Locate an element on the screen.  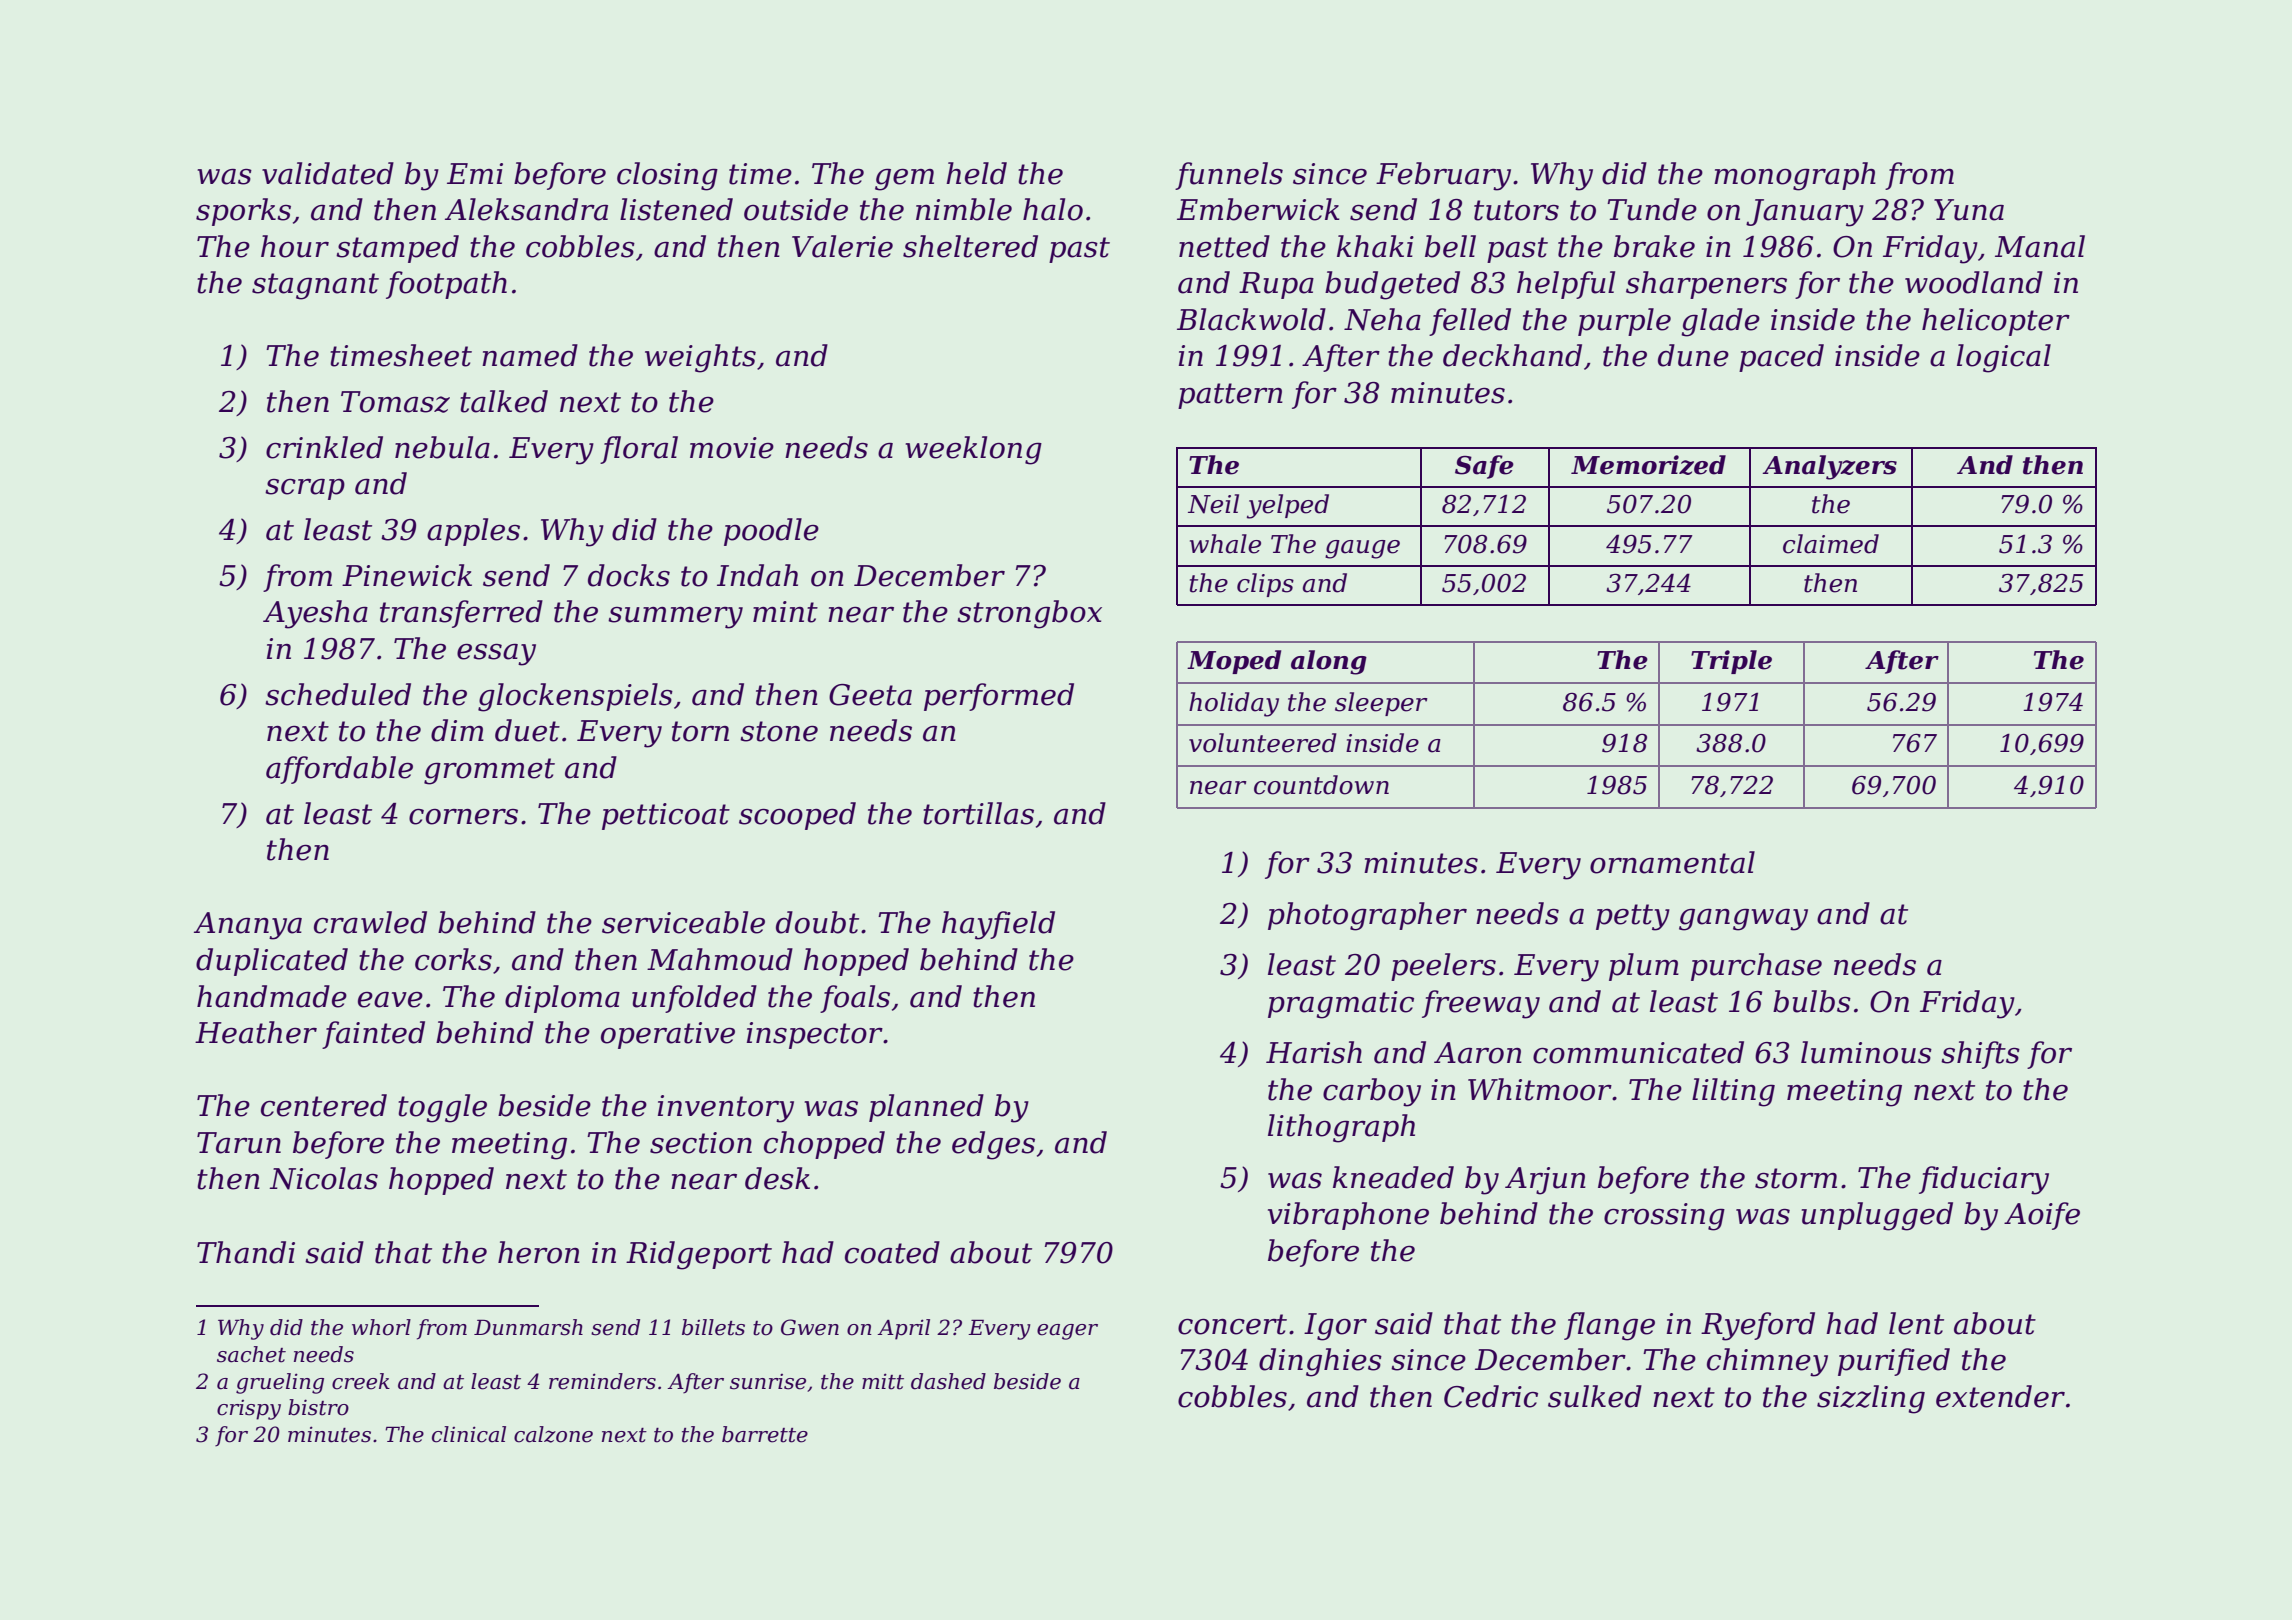
Neil is located at coordinates (1213, 504).
